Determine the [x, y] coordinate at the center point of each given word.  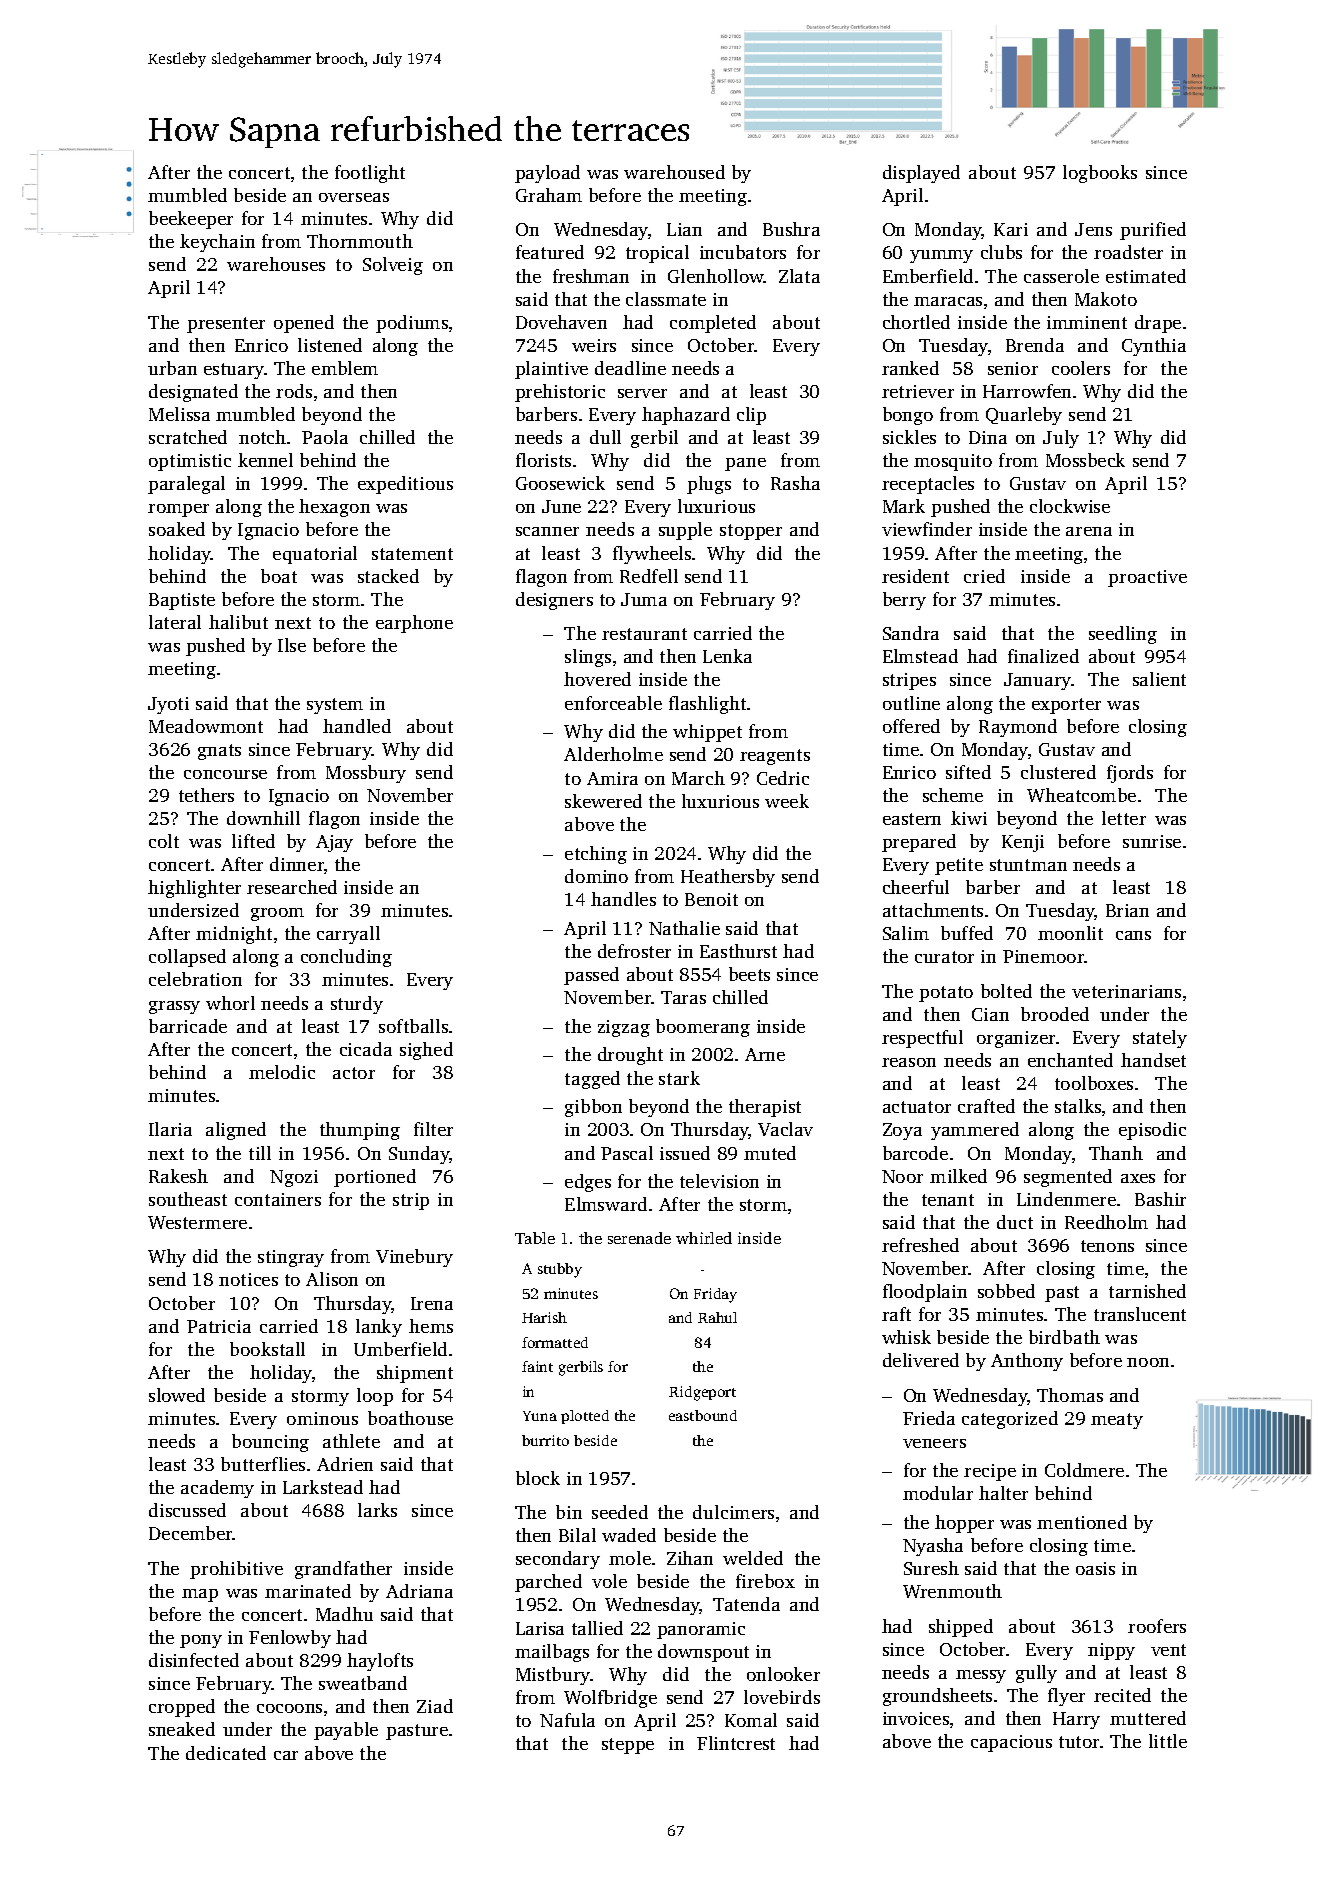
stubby [560, 1270]
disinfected [194, 1660]
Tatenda [746, 1604]
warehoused [674, 172]
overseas [354, 197]
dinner [297, 864]
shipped [961, 1628]
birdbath [1064, 1337]
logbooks [1100, 174]
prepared [919, 843]
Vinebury [414, 1258]
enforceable [613, 703]
